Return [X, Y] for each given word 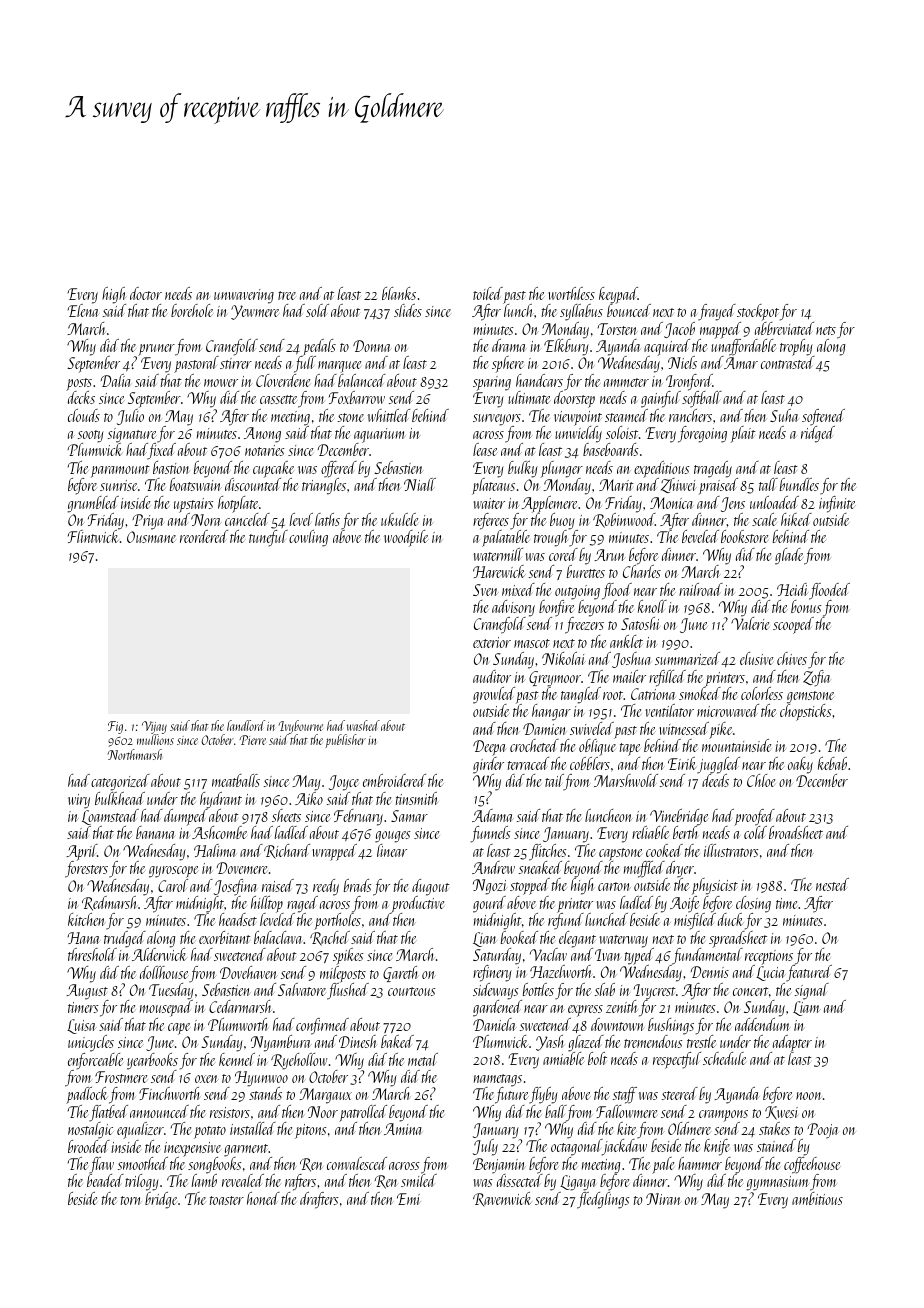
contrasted [787, 363]
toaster [227, 1200]
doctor [146, 293]
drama [509, 345]
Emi [409, 1199]
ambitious [817, 1198]
